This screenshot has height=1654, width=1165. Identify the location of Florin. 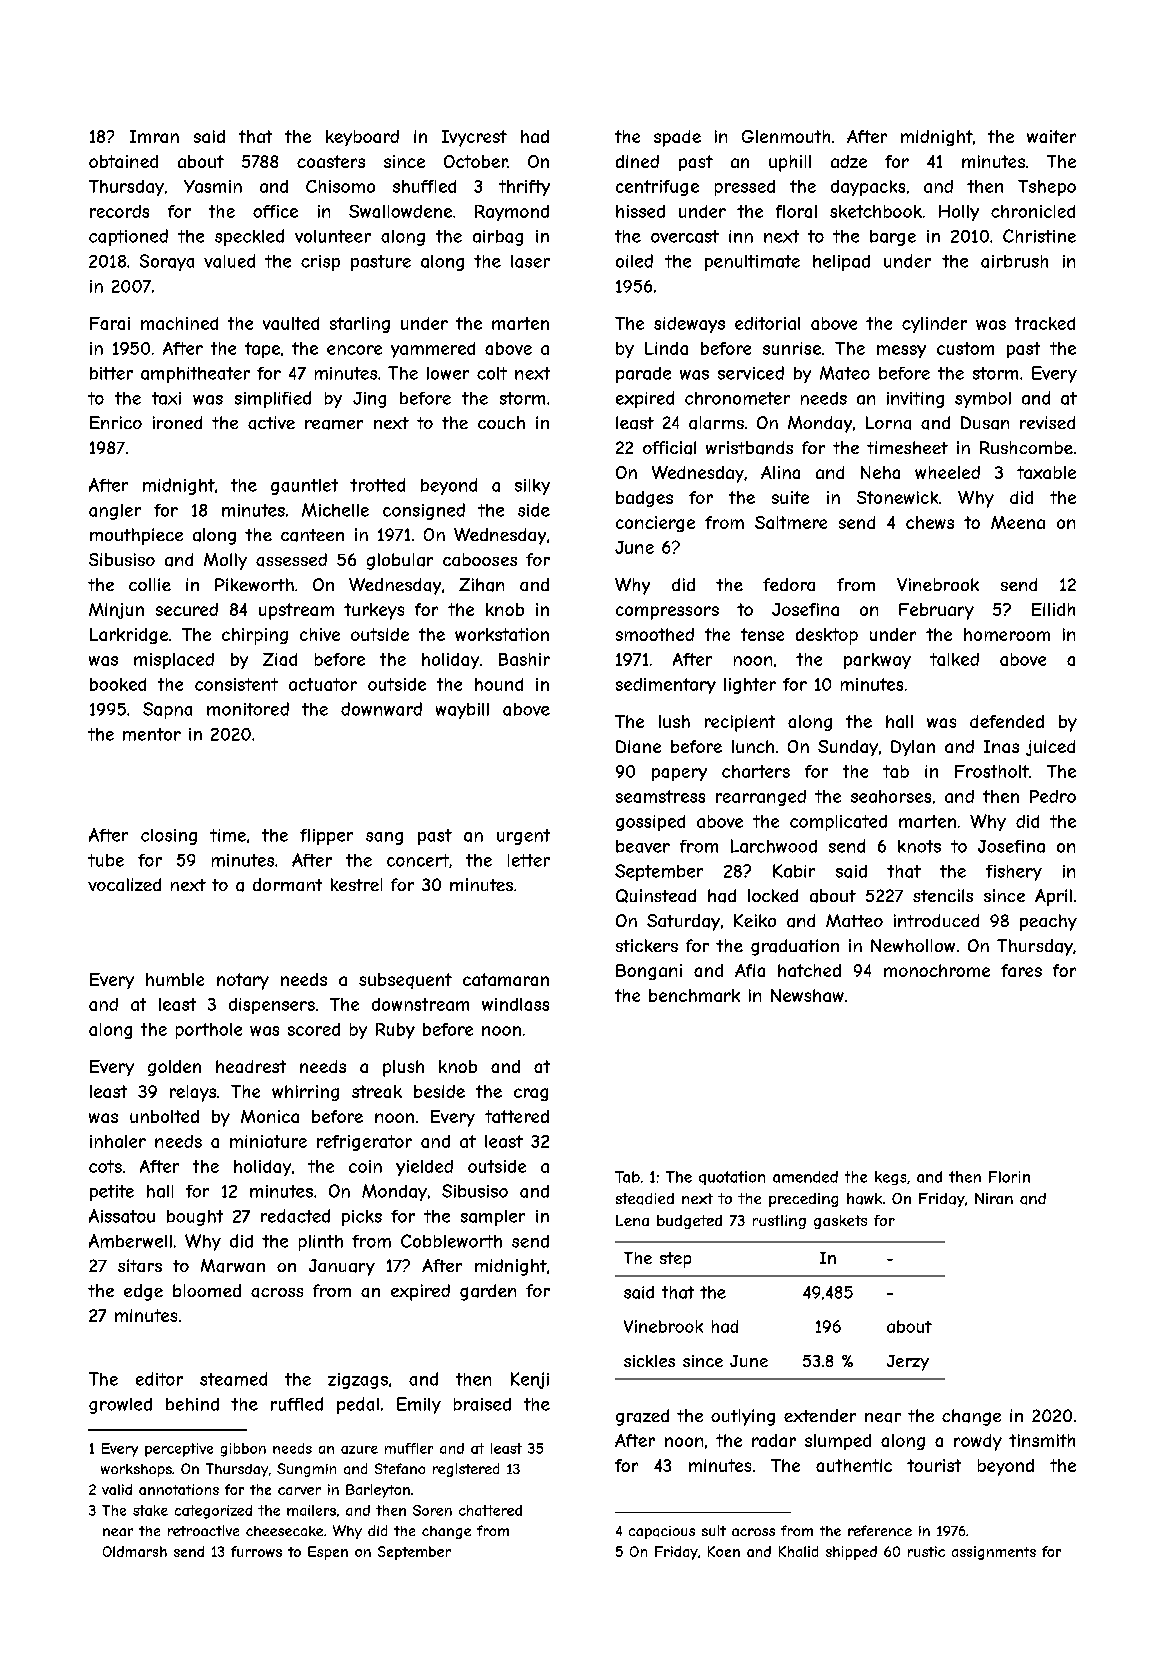
(1009, 1177).
